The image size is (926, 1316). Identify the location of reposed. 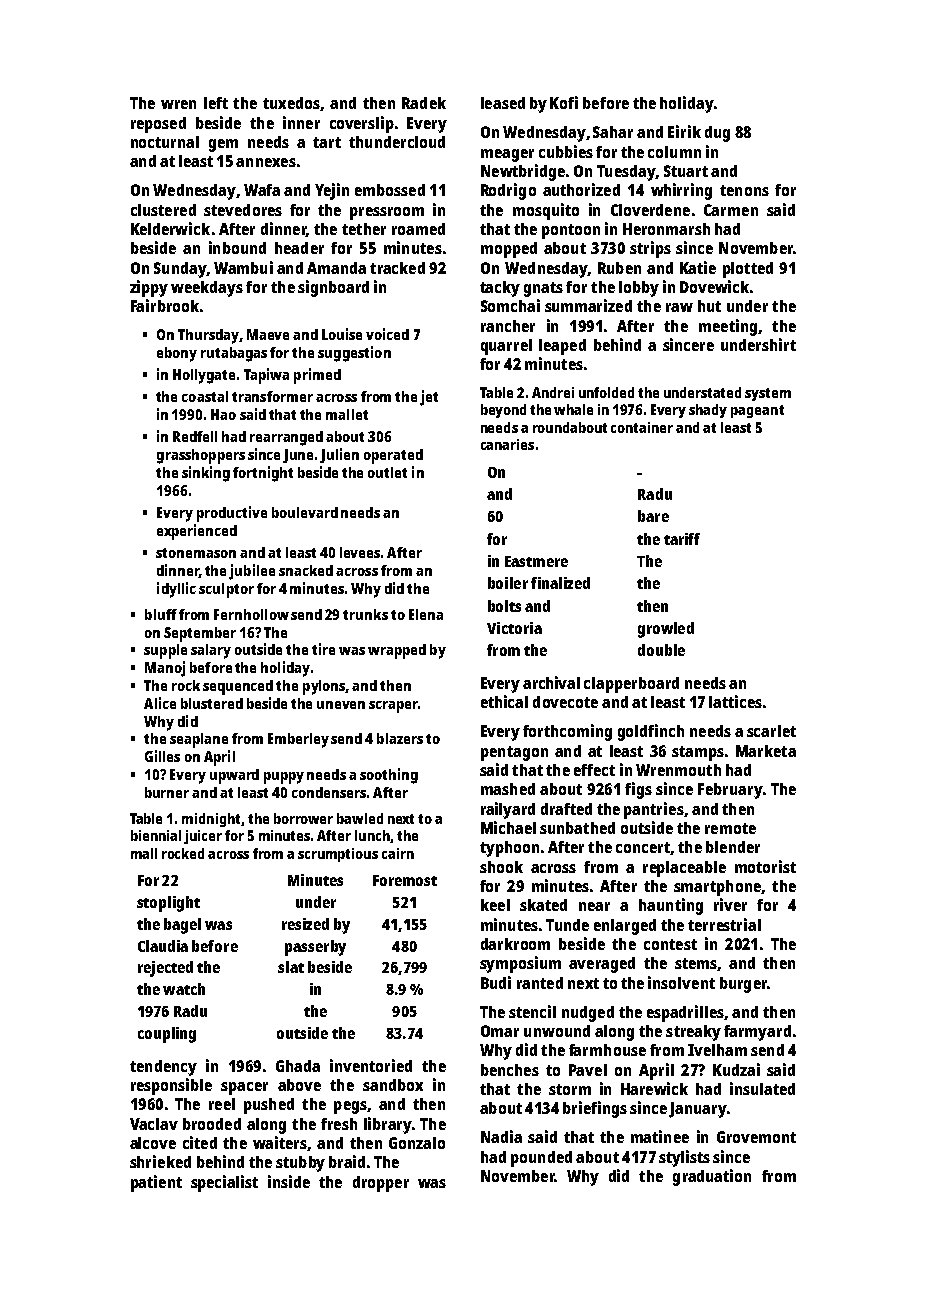
(158, 125).
